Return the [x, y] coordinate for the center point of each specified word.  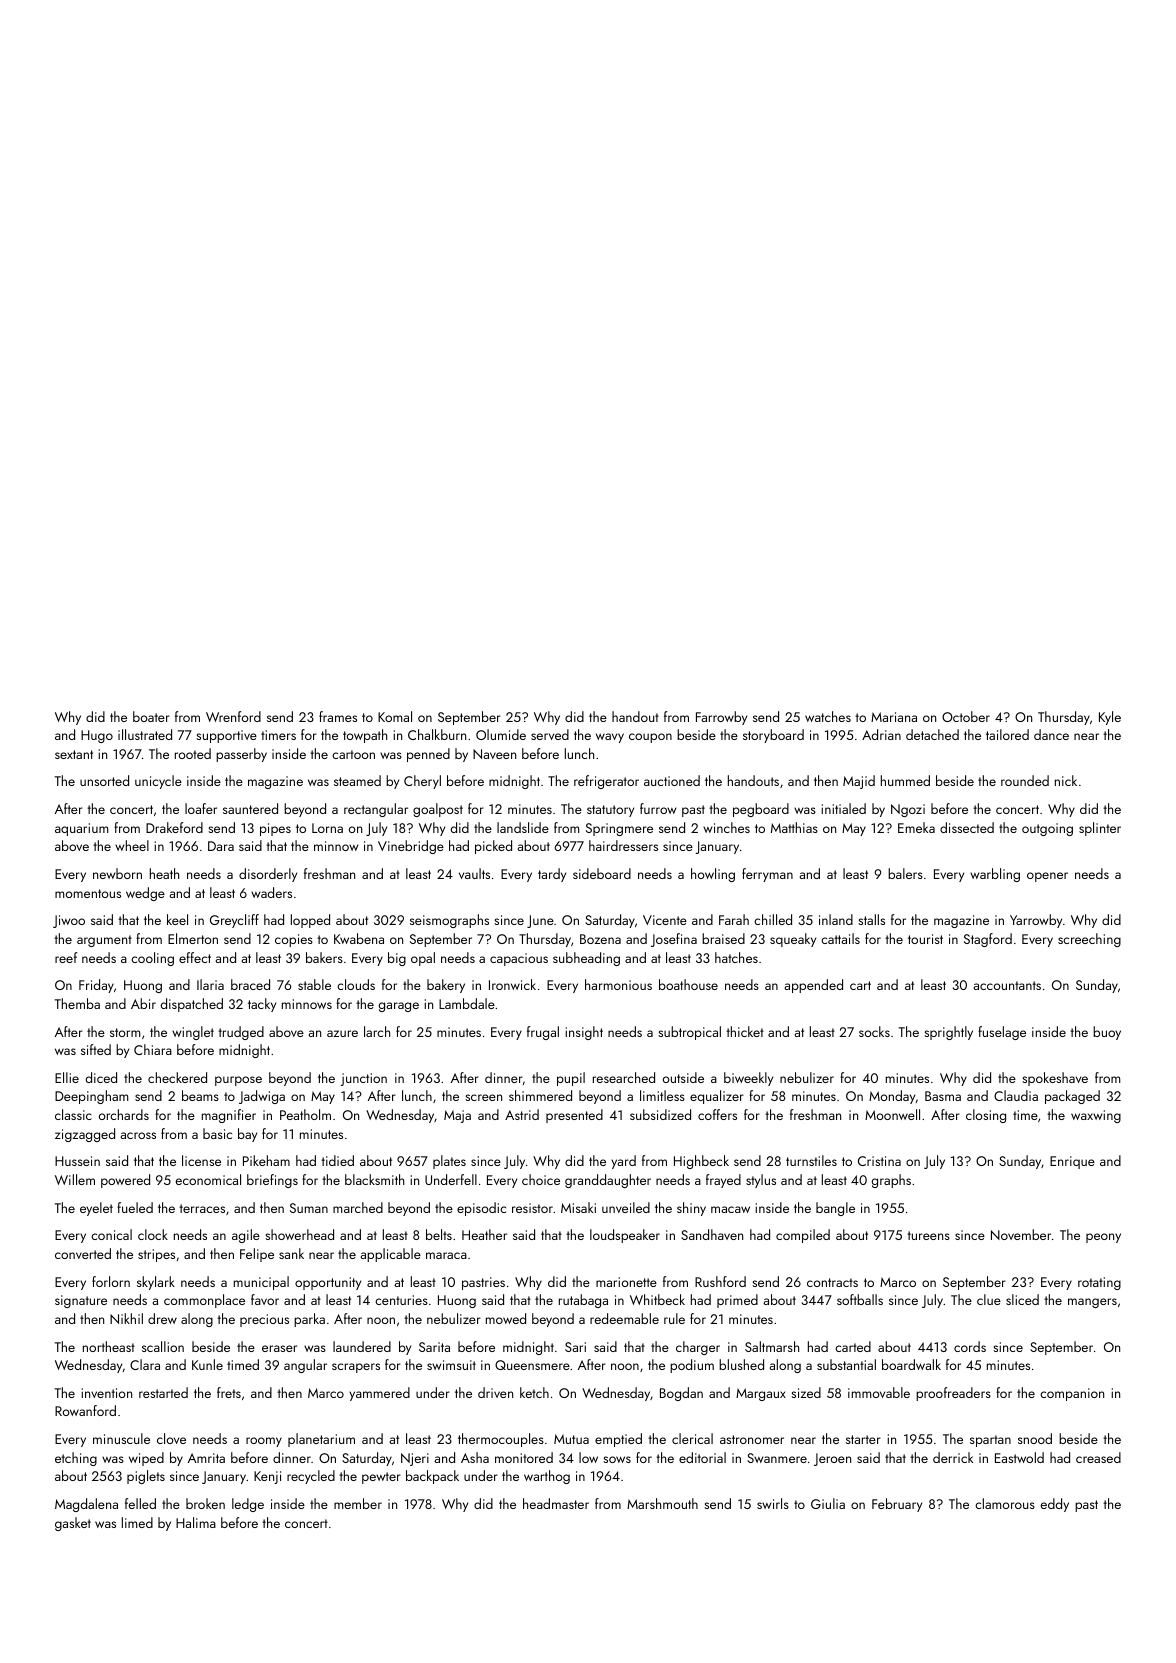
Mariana [894, 717]
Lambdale [467, 1003]
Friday [96, 986]
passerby [241, 755]
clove [171, 1438]
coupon [650, 738]
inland [836, 919]
